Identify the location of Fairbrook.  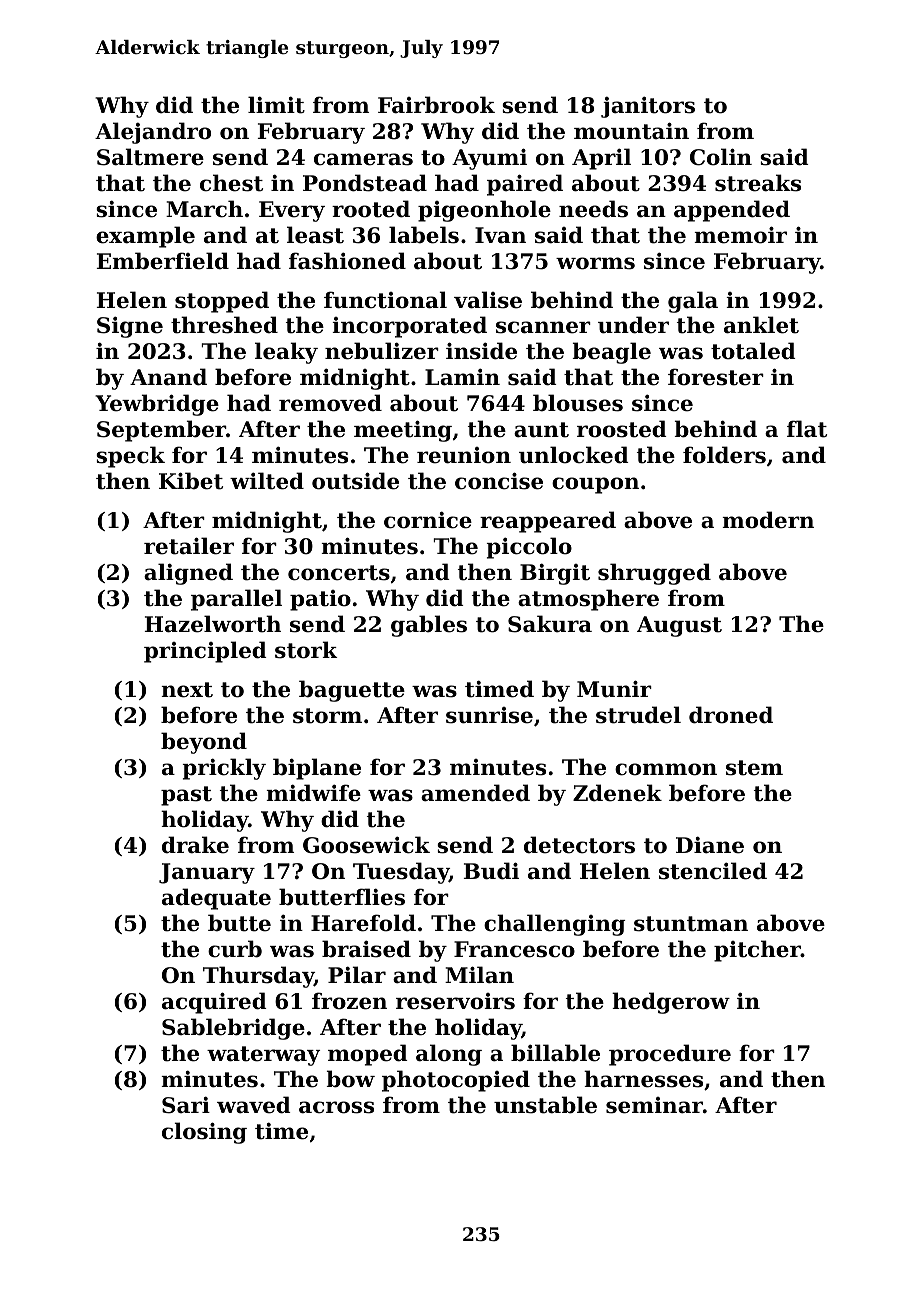
(436, 105).
